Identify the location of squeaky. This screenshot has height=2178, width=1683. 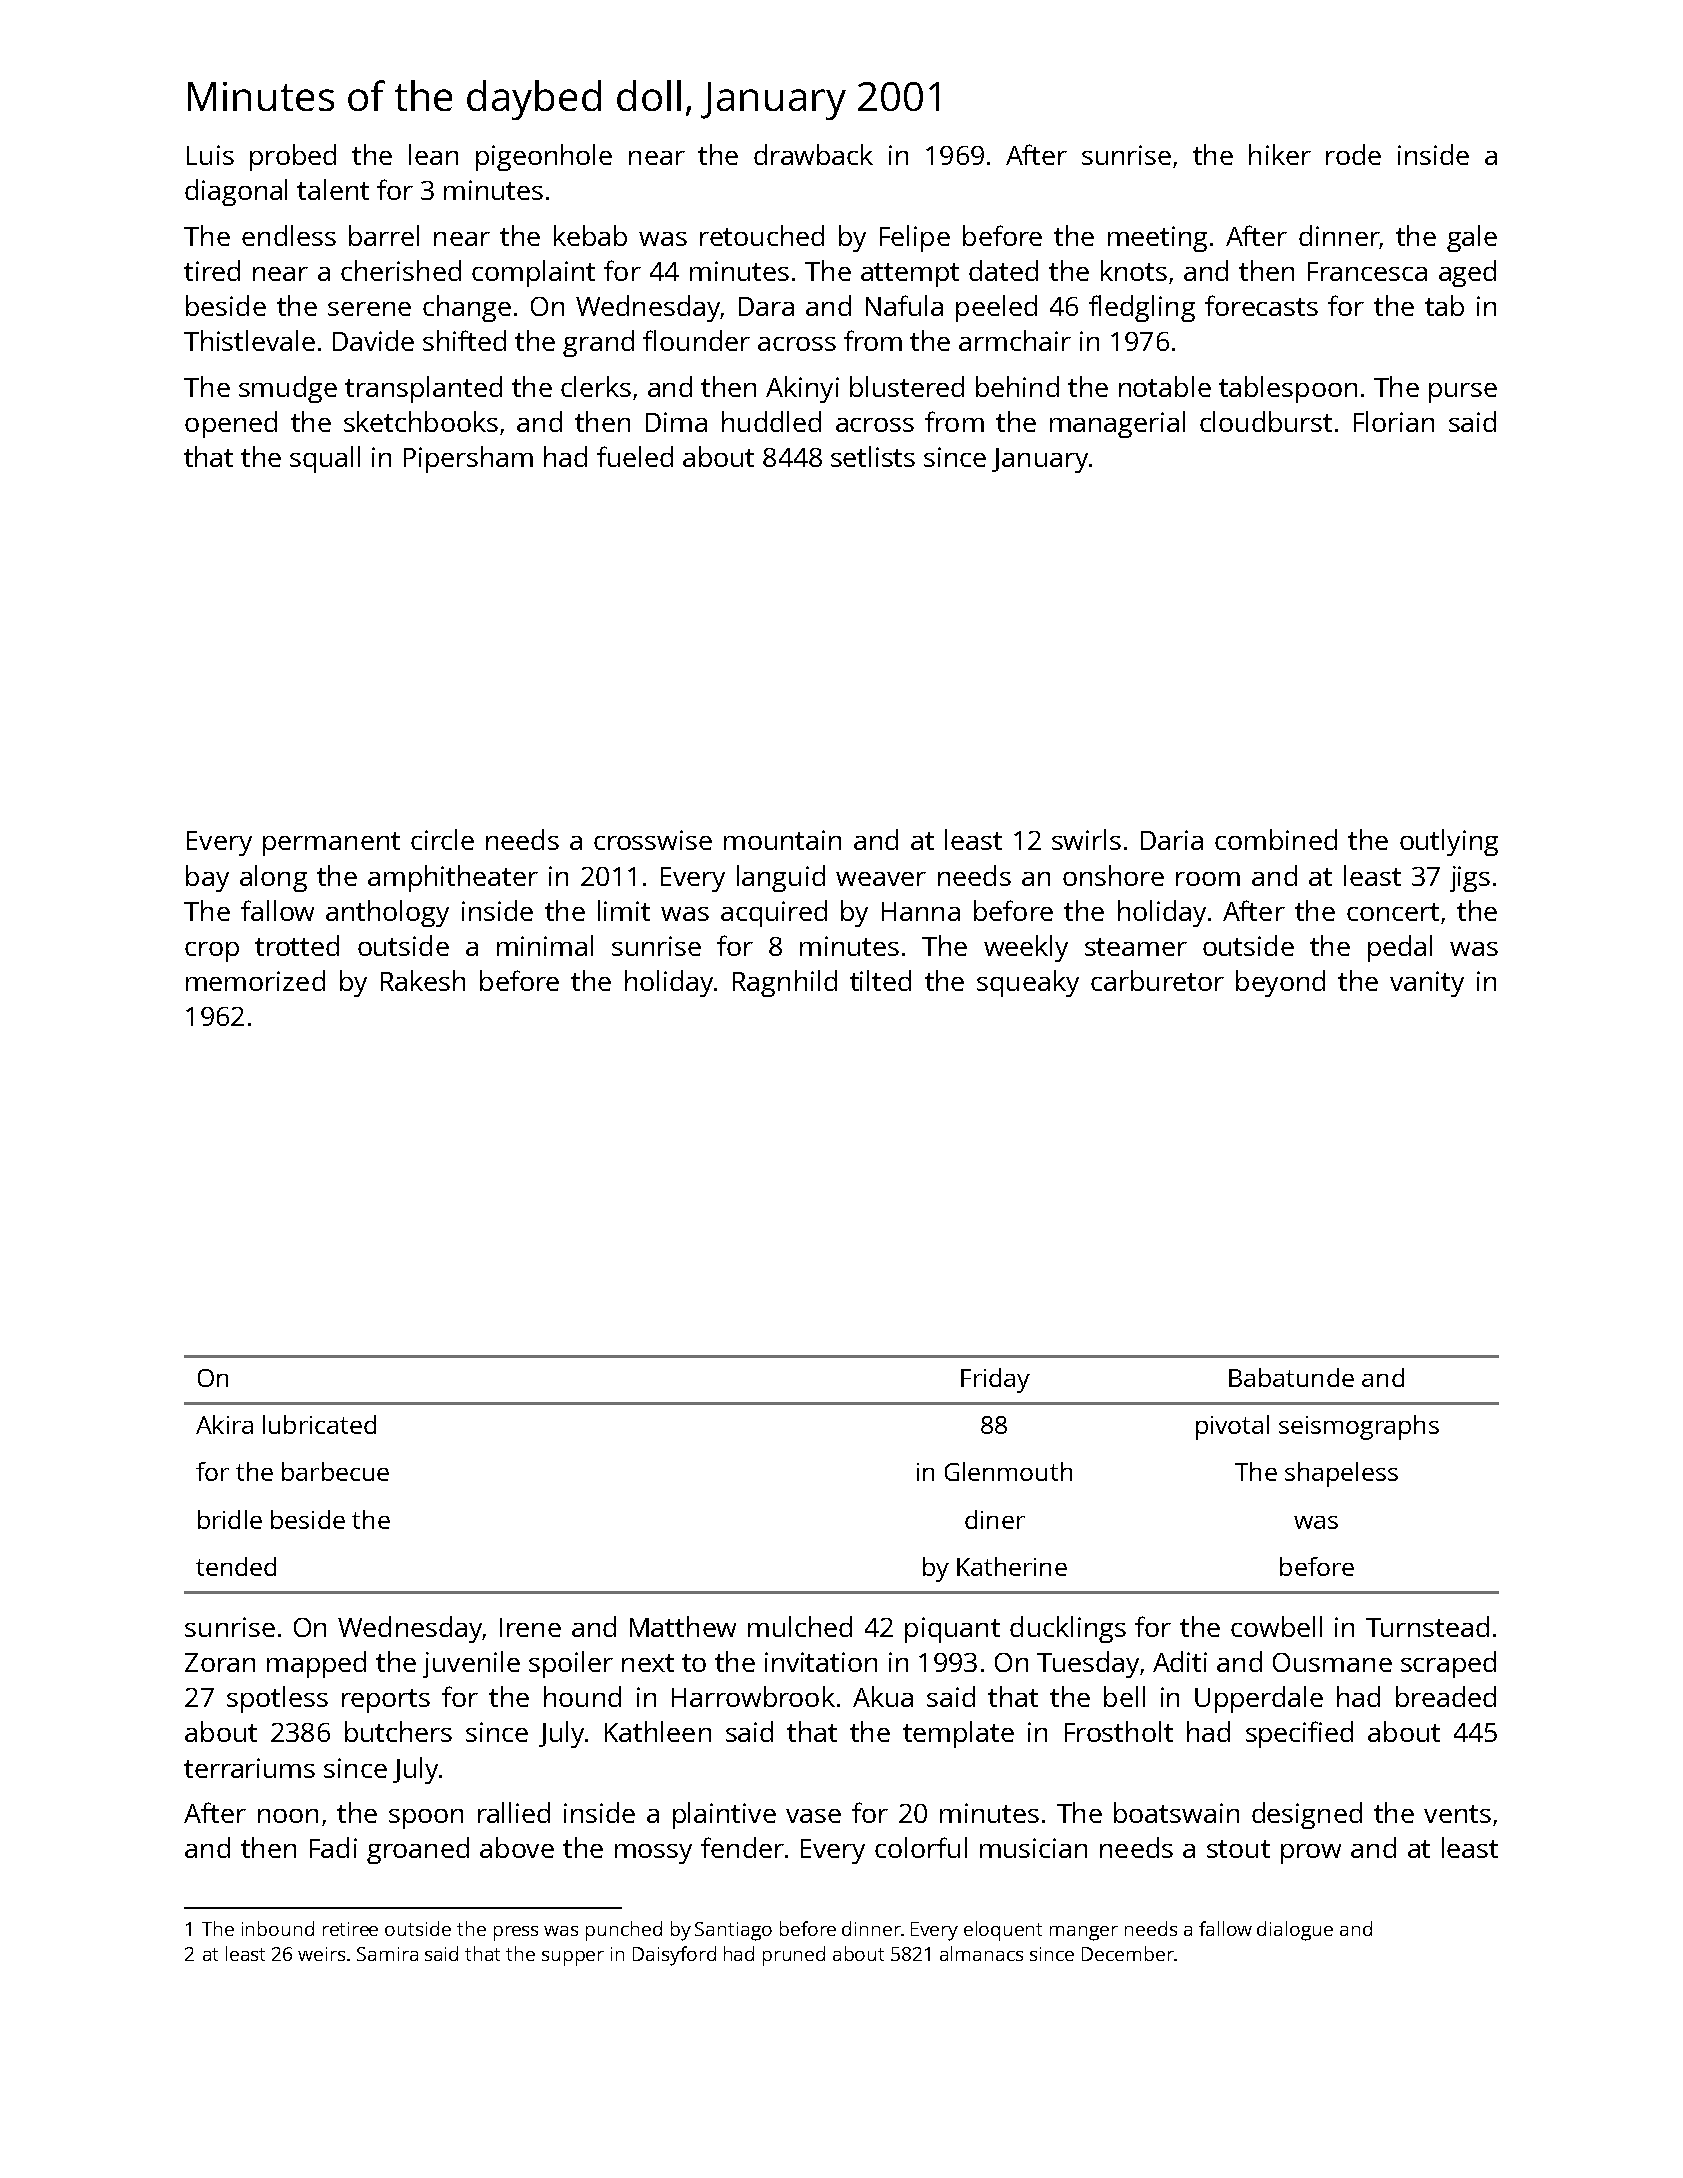
(1028, 983).
